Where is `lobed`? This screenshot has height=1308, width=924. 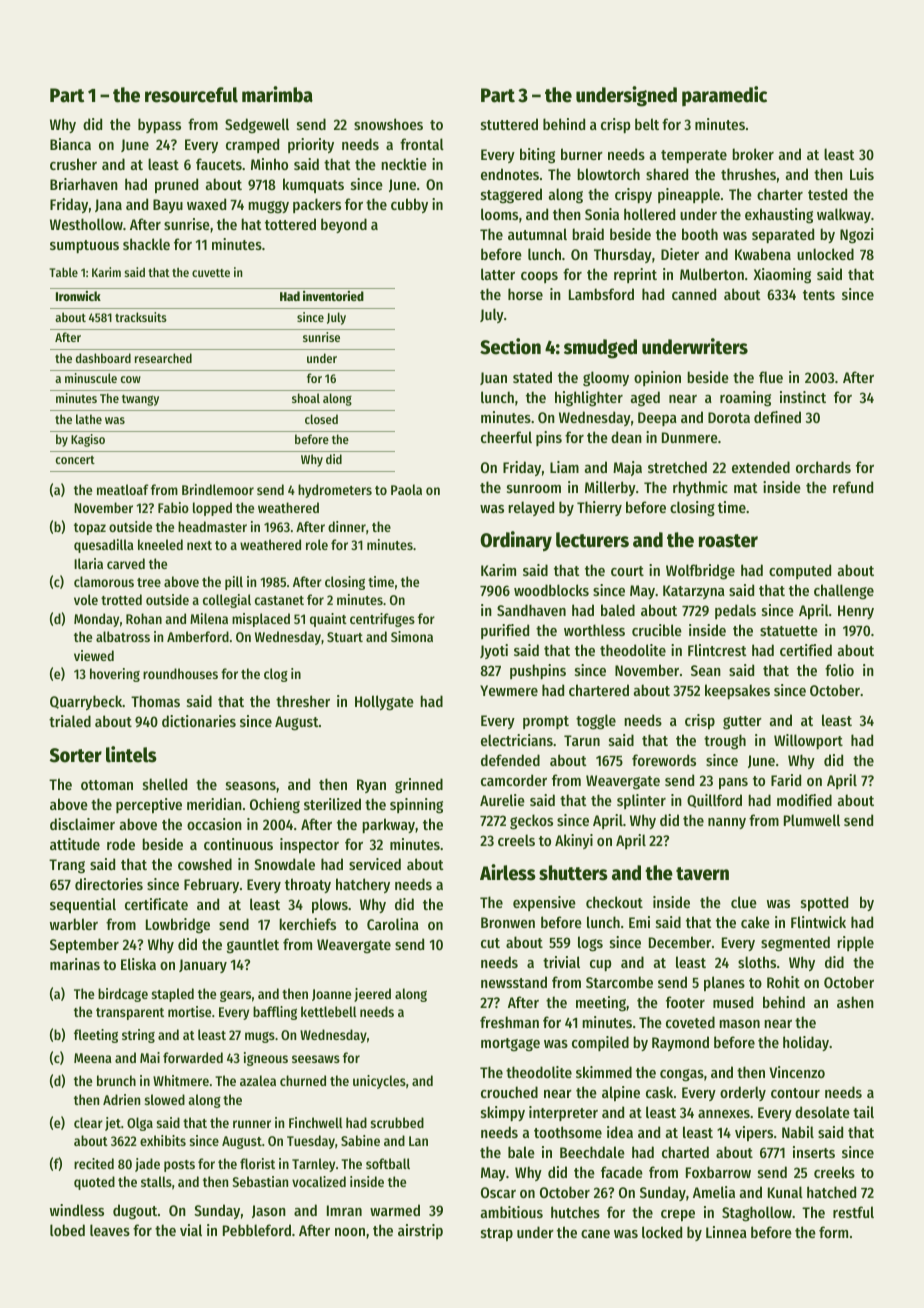 lobed is located at coordinates (67, 1230).
